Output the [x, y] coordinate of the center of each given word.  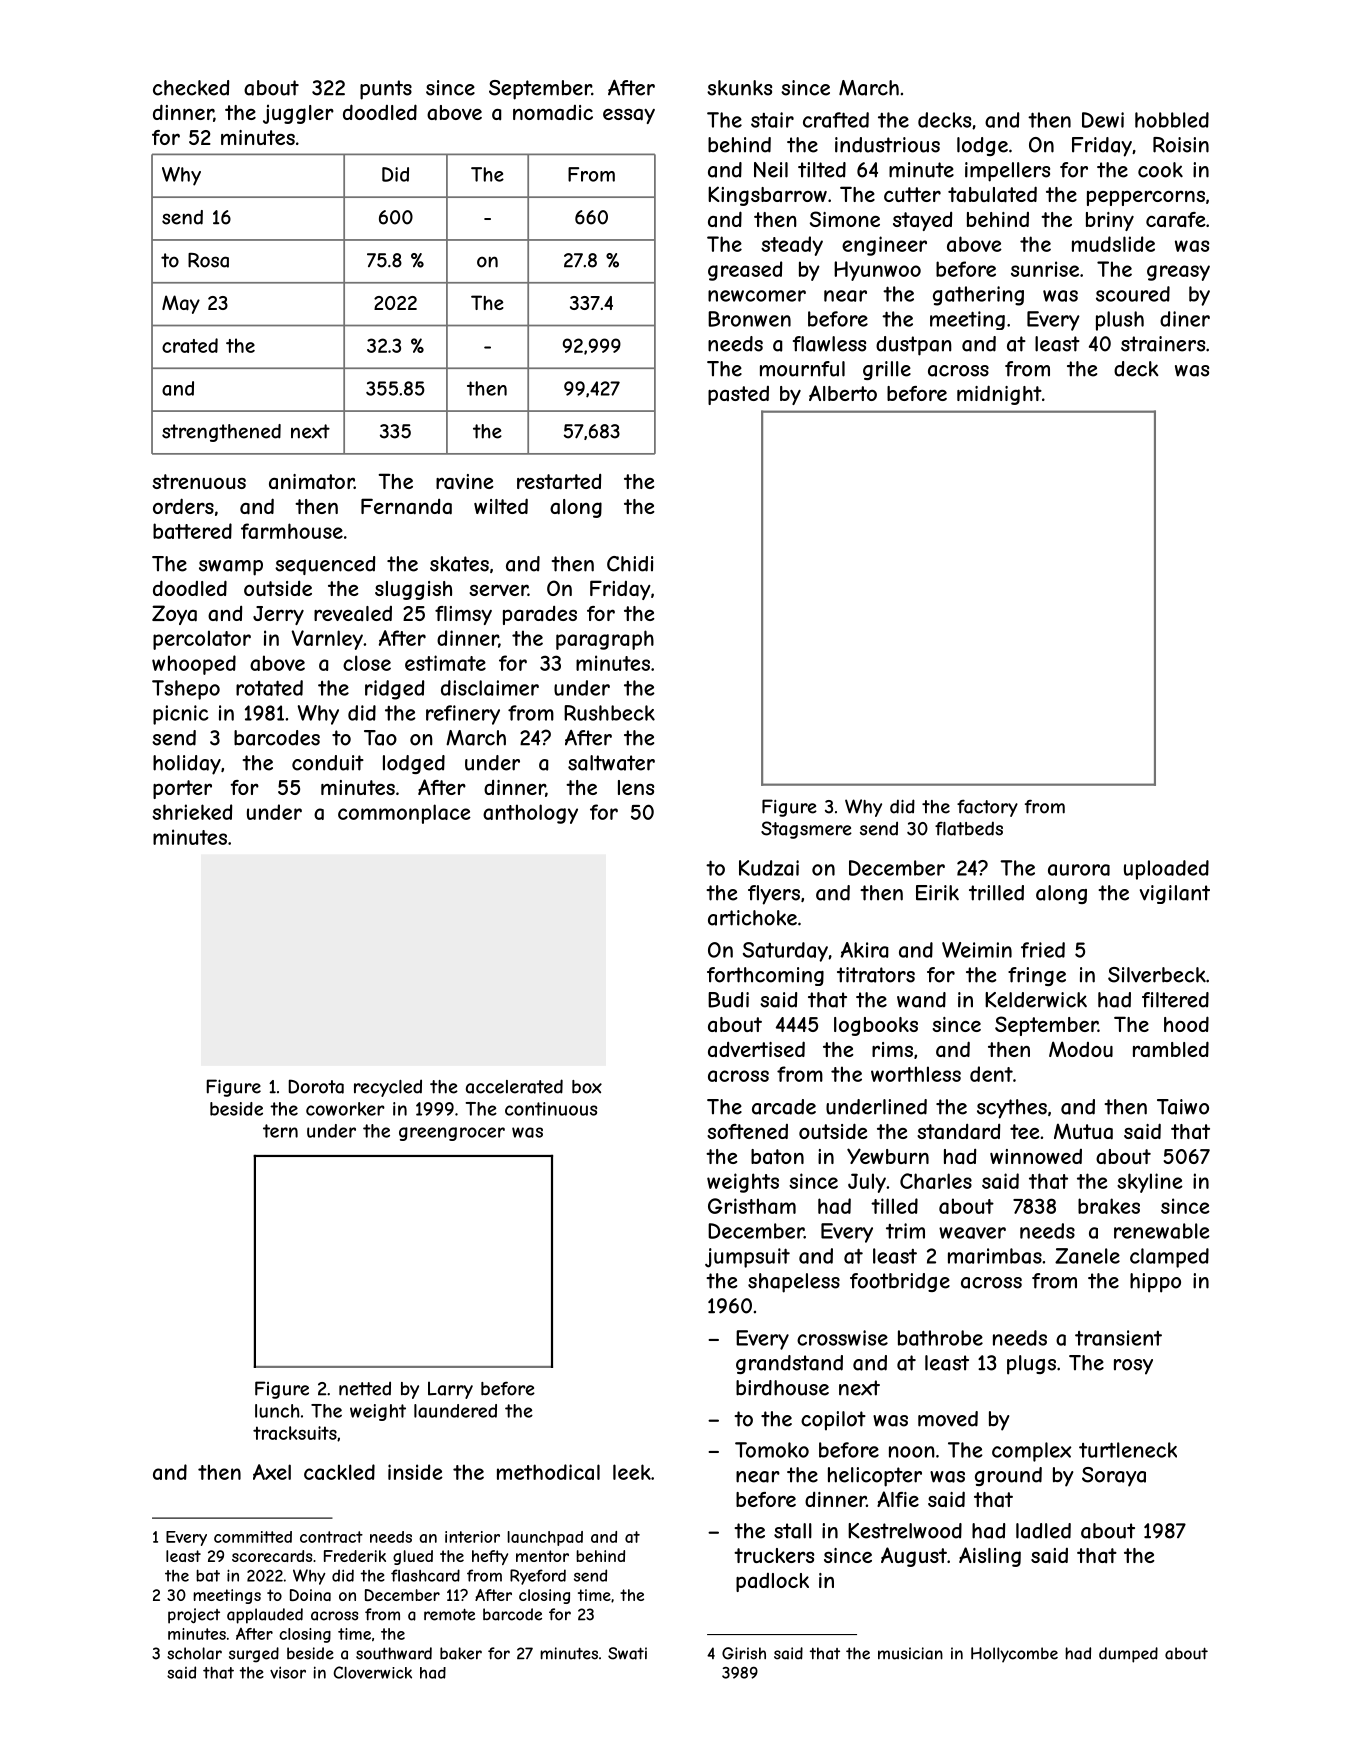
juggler [298, 114]
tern [280, 1131]
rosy [1133, 1367]
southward [394, 1653]
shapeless [794, 1283]
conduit [328, 763]
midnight [999, 395]
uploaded [1166, 870]
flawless [829, 344]
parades [540, 615]
